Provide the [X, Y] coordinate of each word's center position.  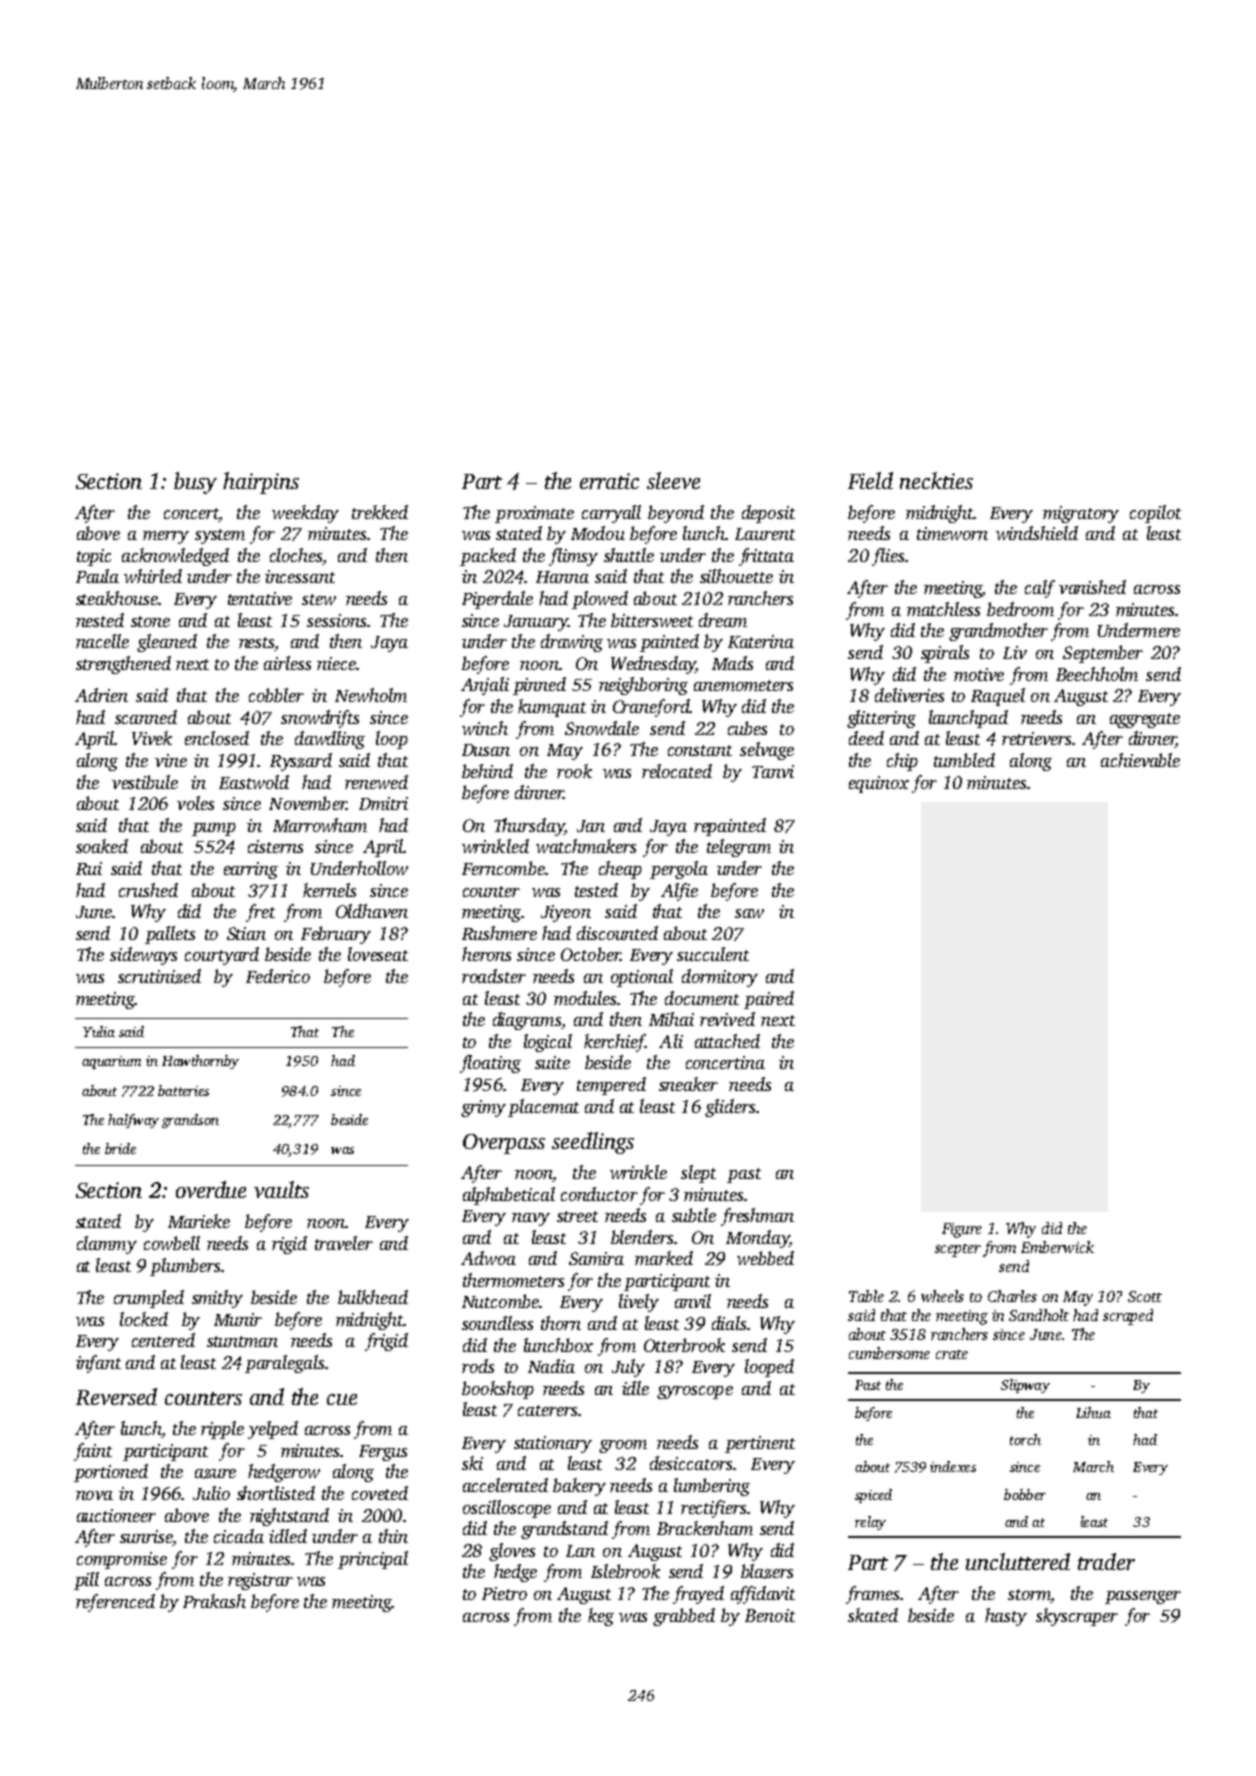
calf [1040, 589]
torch [1025, 1439]
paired [769, 1000]
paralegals [284, 1364]
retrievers [1036, 738]
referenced [115, 1603]
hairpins [261, 483]
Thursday [529, 827]
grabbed [684, 1617]
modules [585, 998]
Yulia [99, 1031]
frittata [766, 557]
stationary [553, 1444]
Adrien [101, 695]
